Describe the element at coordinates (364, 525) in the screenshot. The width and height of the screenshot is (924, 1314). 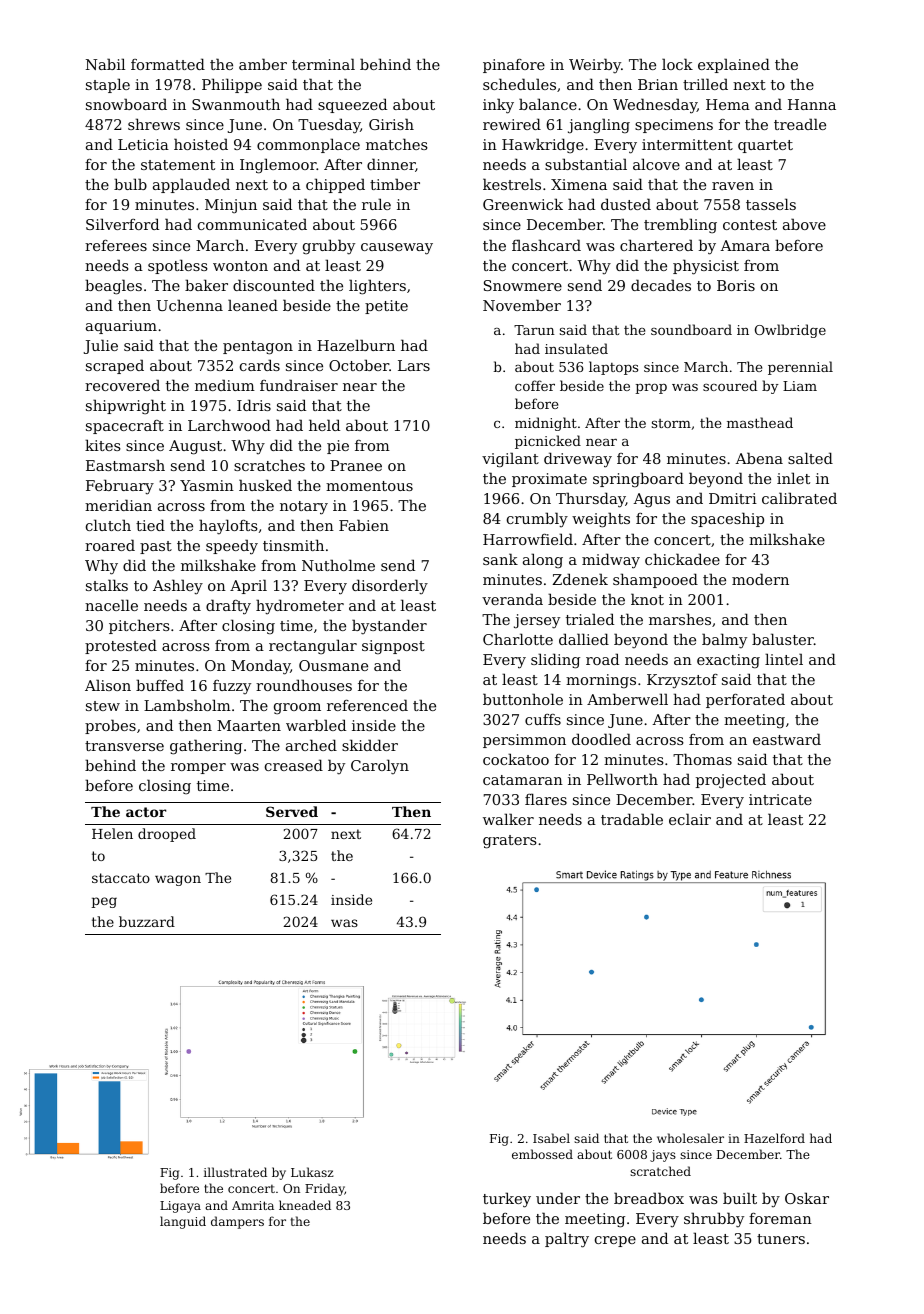
I see `Fabien` at that location.
